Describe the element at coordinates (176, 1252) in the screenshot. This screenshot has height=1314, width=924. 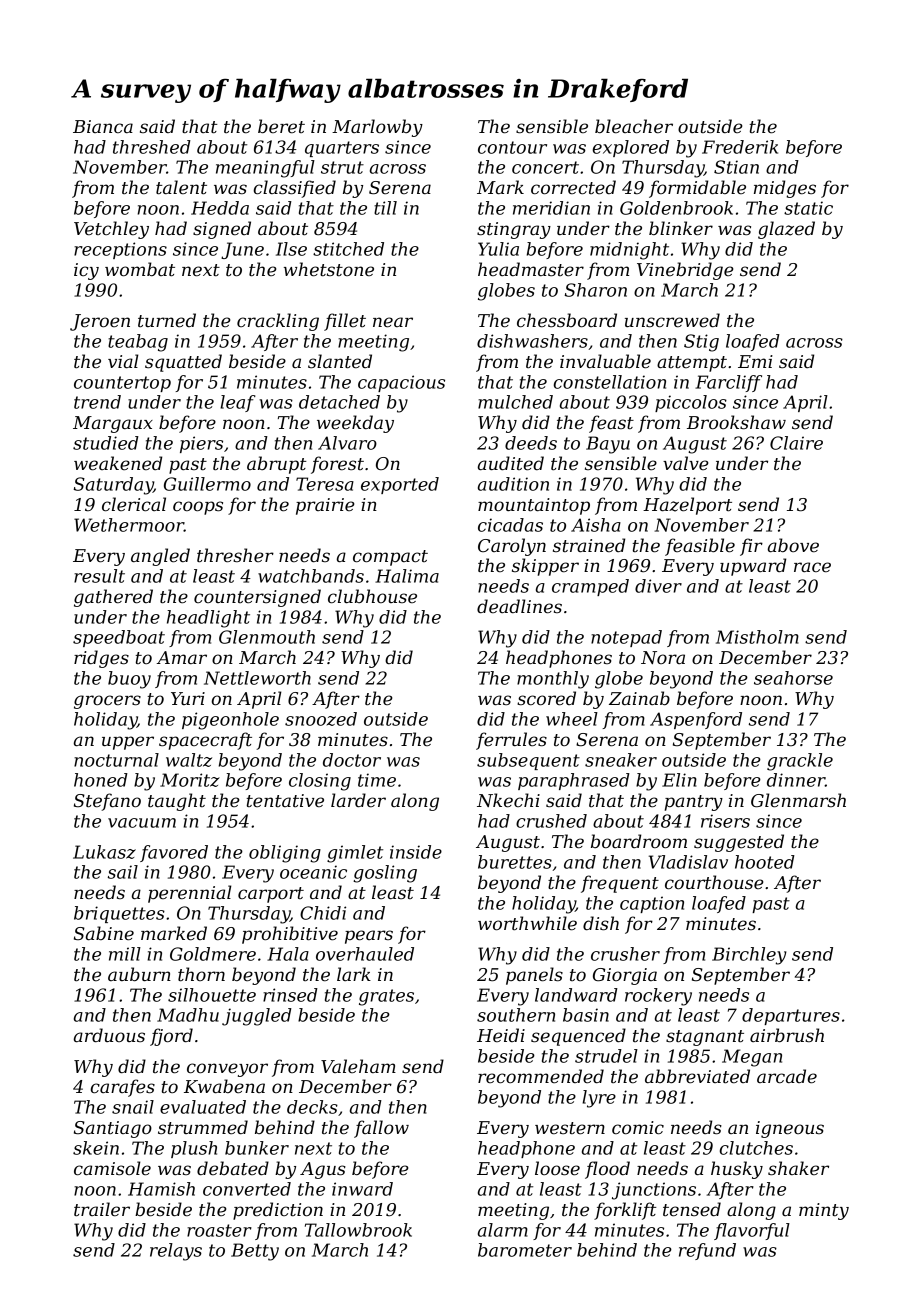
I see `relays` at that location.
